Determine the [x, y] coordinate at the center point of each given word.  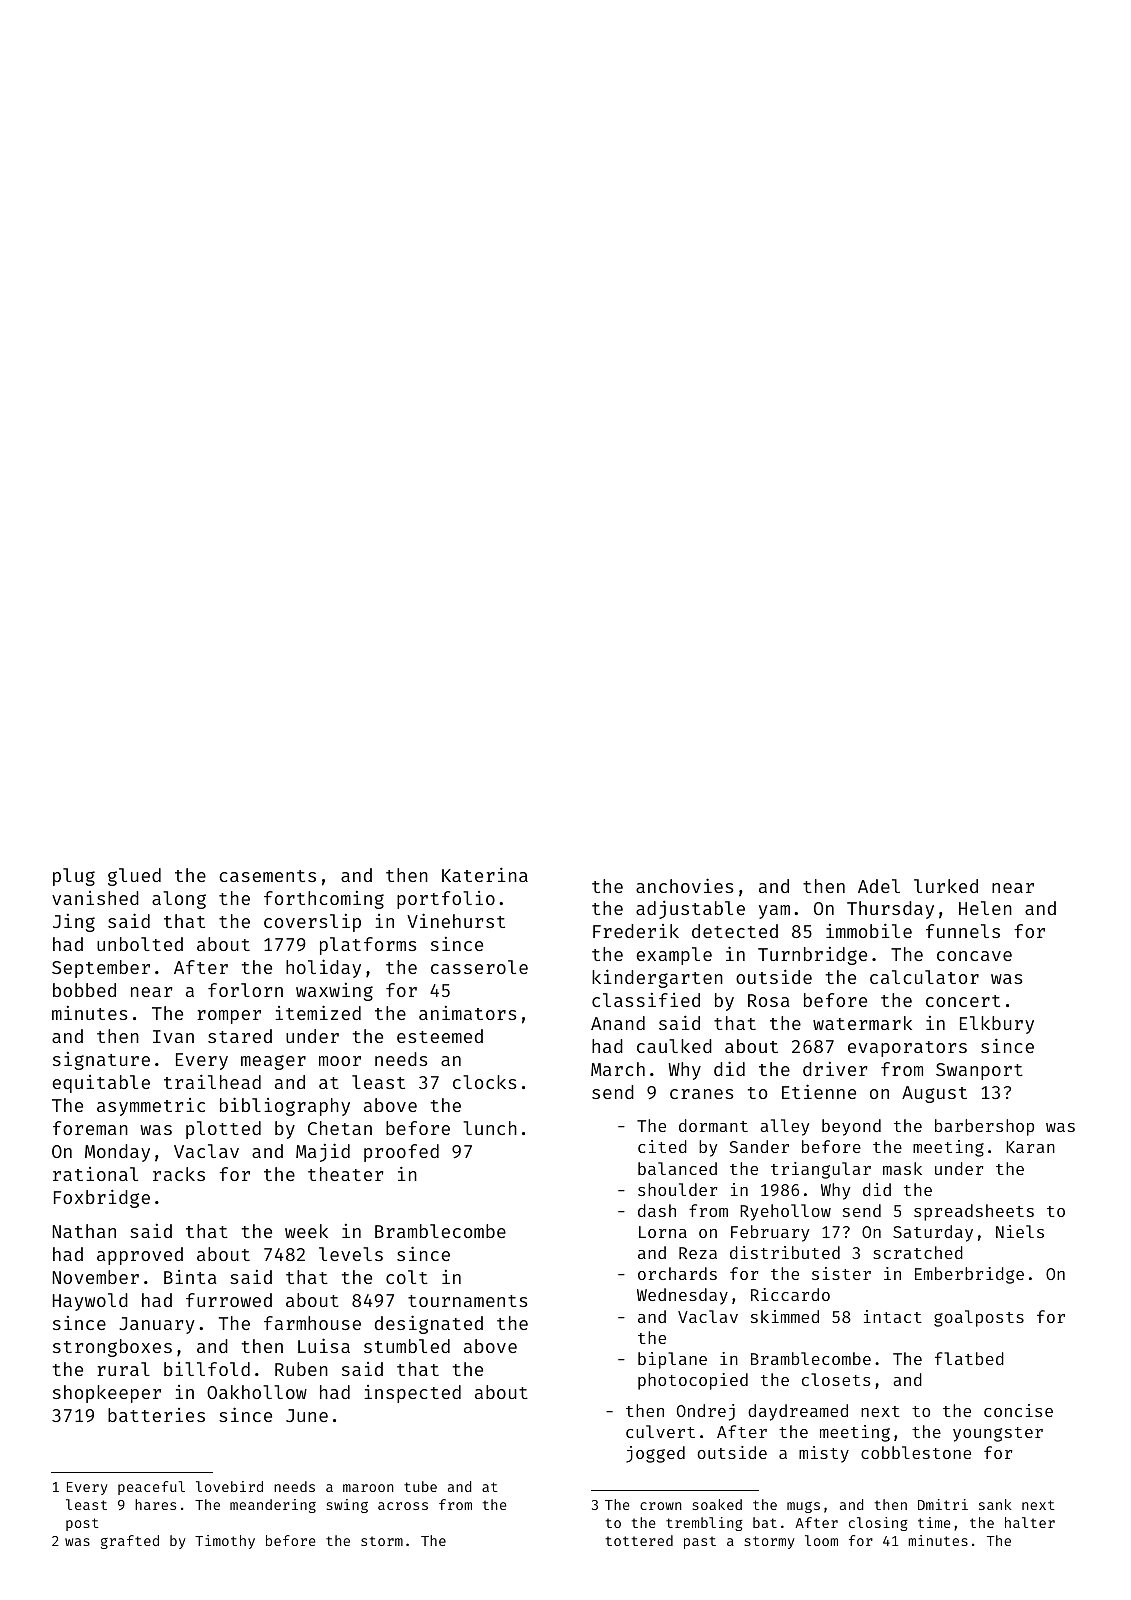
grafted [130, 1542]
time [934, 1522]
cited [662, 1146]
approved [140, 1256]
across [403, 1506]
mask [902, 1168]
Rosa [769, 1000]
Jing [74, 923]
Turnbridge [812, 956]
